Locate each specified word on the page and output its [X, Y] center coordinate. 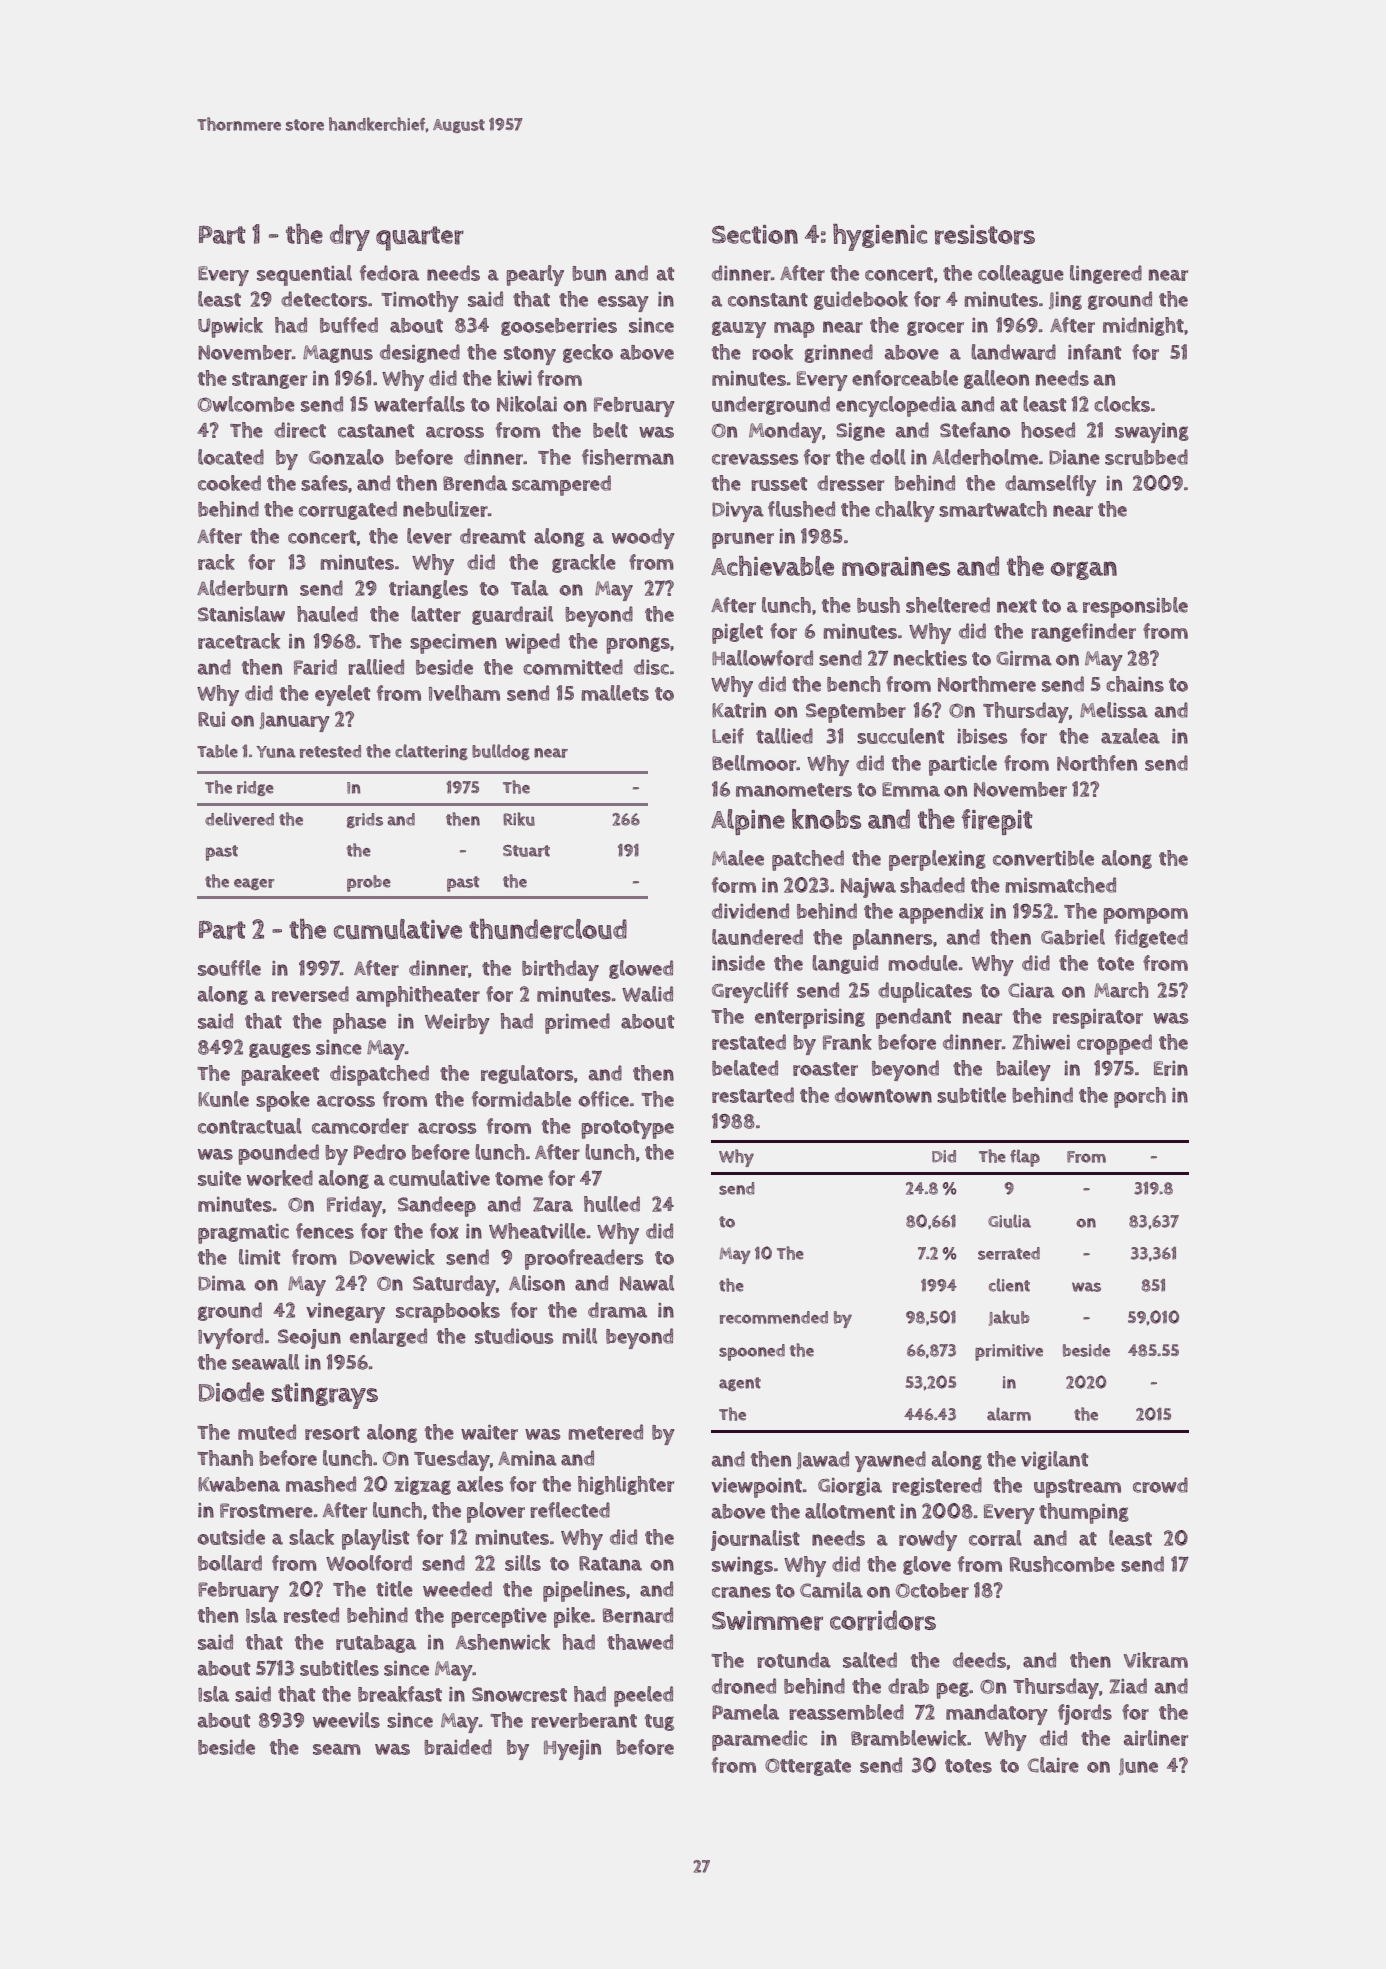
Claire [1053, 1765]
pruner [743, 540]
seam [337, 1749]
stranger [269, 380]
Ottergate [808, 1767]
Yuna [276, 752]
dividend [750, 911]
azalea [1130, 736]
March [1121, 990]
